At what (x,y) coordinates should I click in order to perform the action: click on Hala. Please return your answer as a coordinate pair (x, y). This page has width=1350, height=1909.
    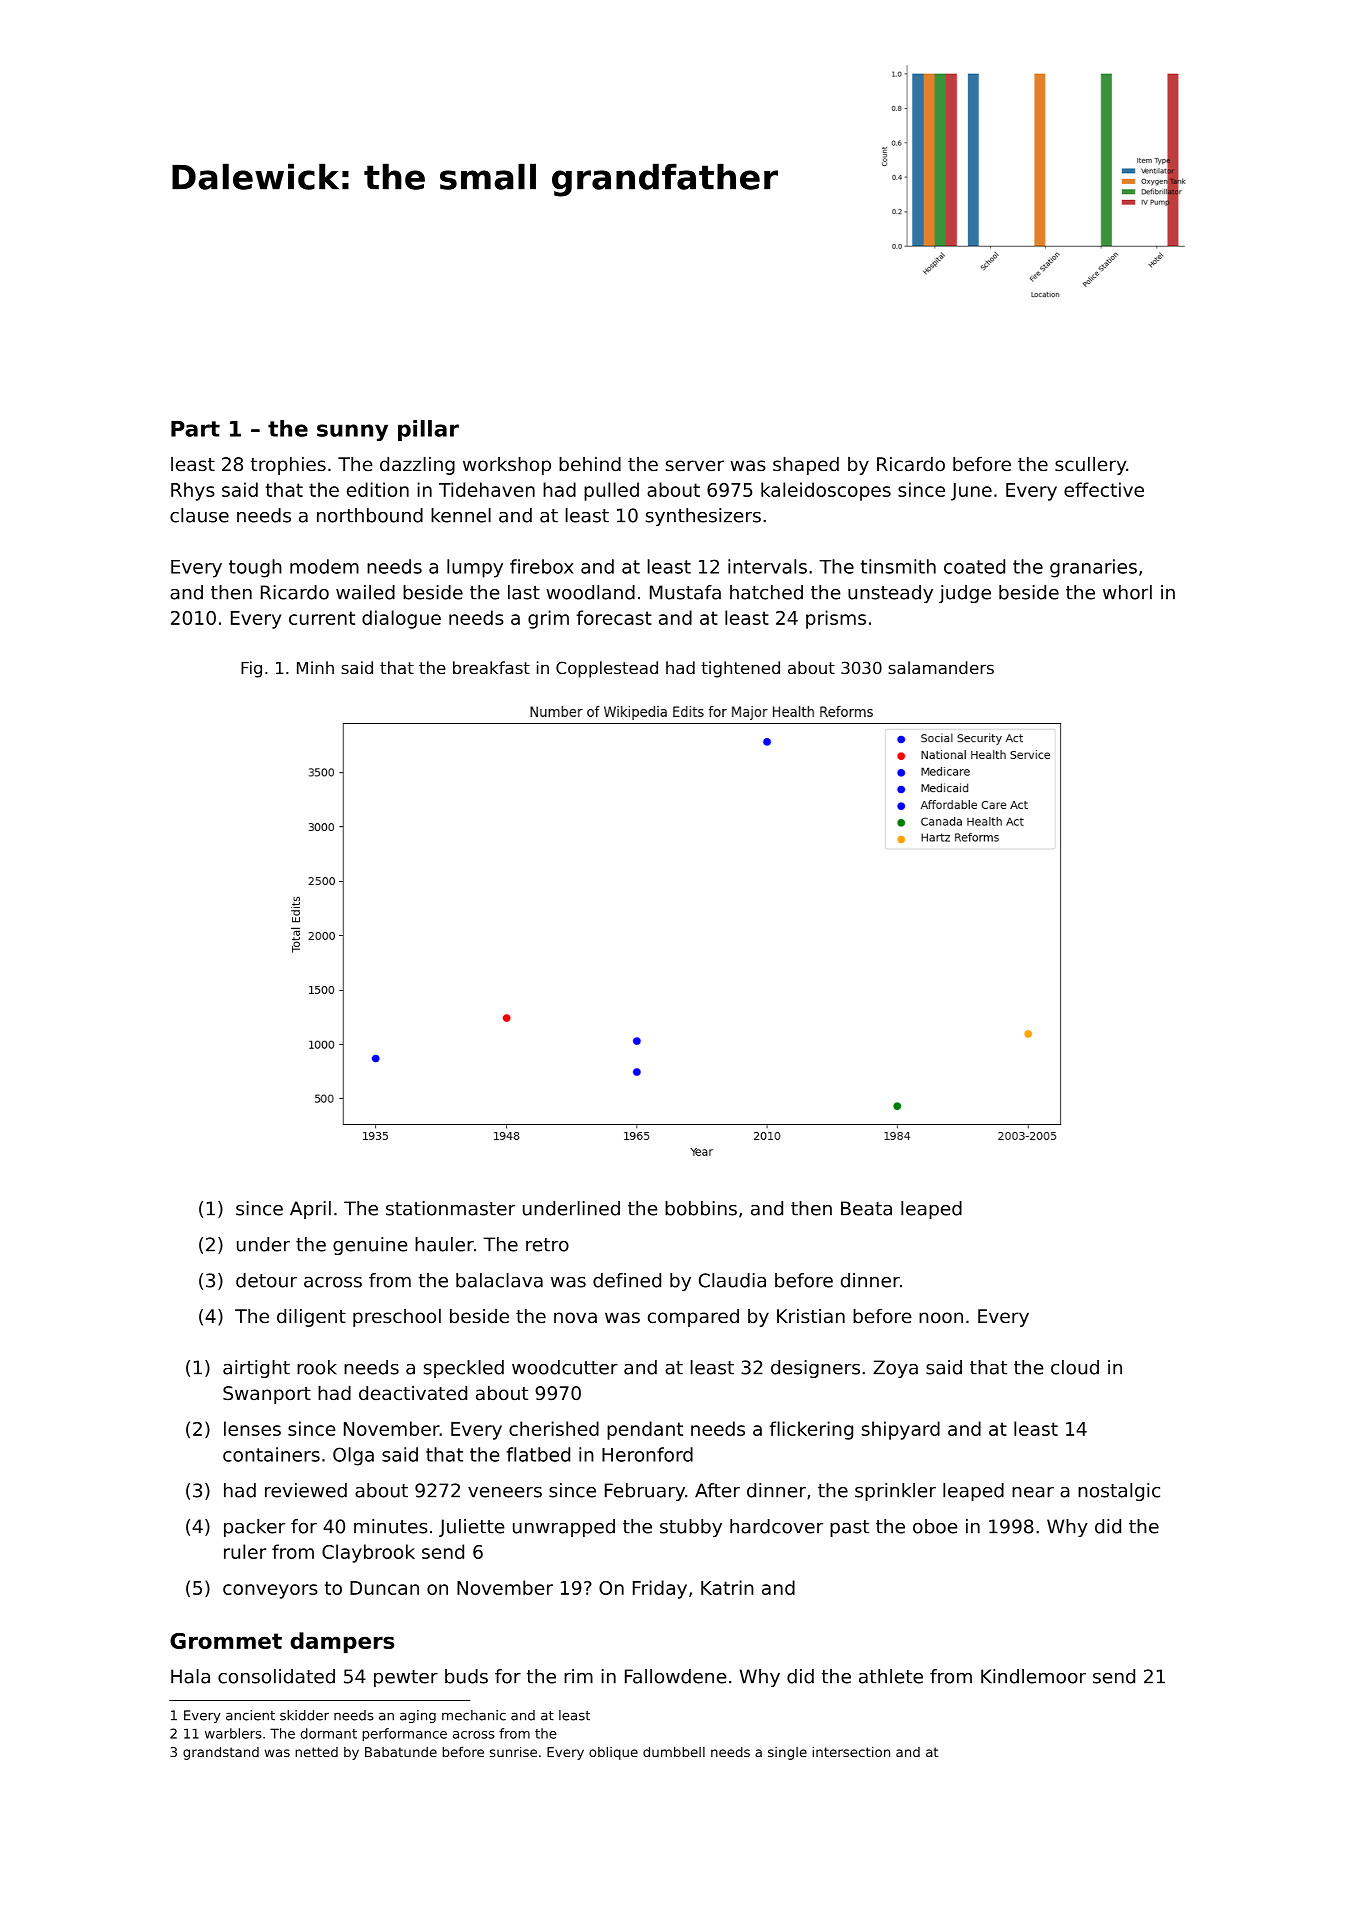
    Looking at the image, I should click on (190, 1676).
